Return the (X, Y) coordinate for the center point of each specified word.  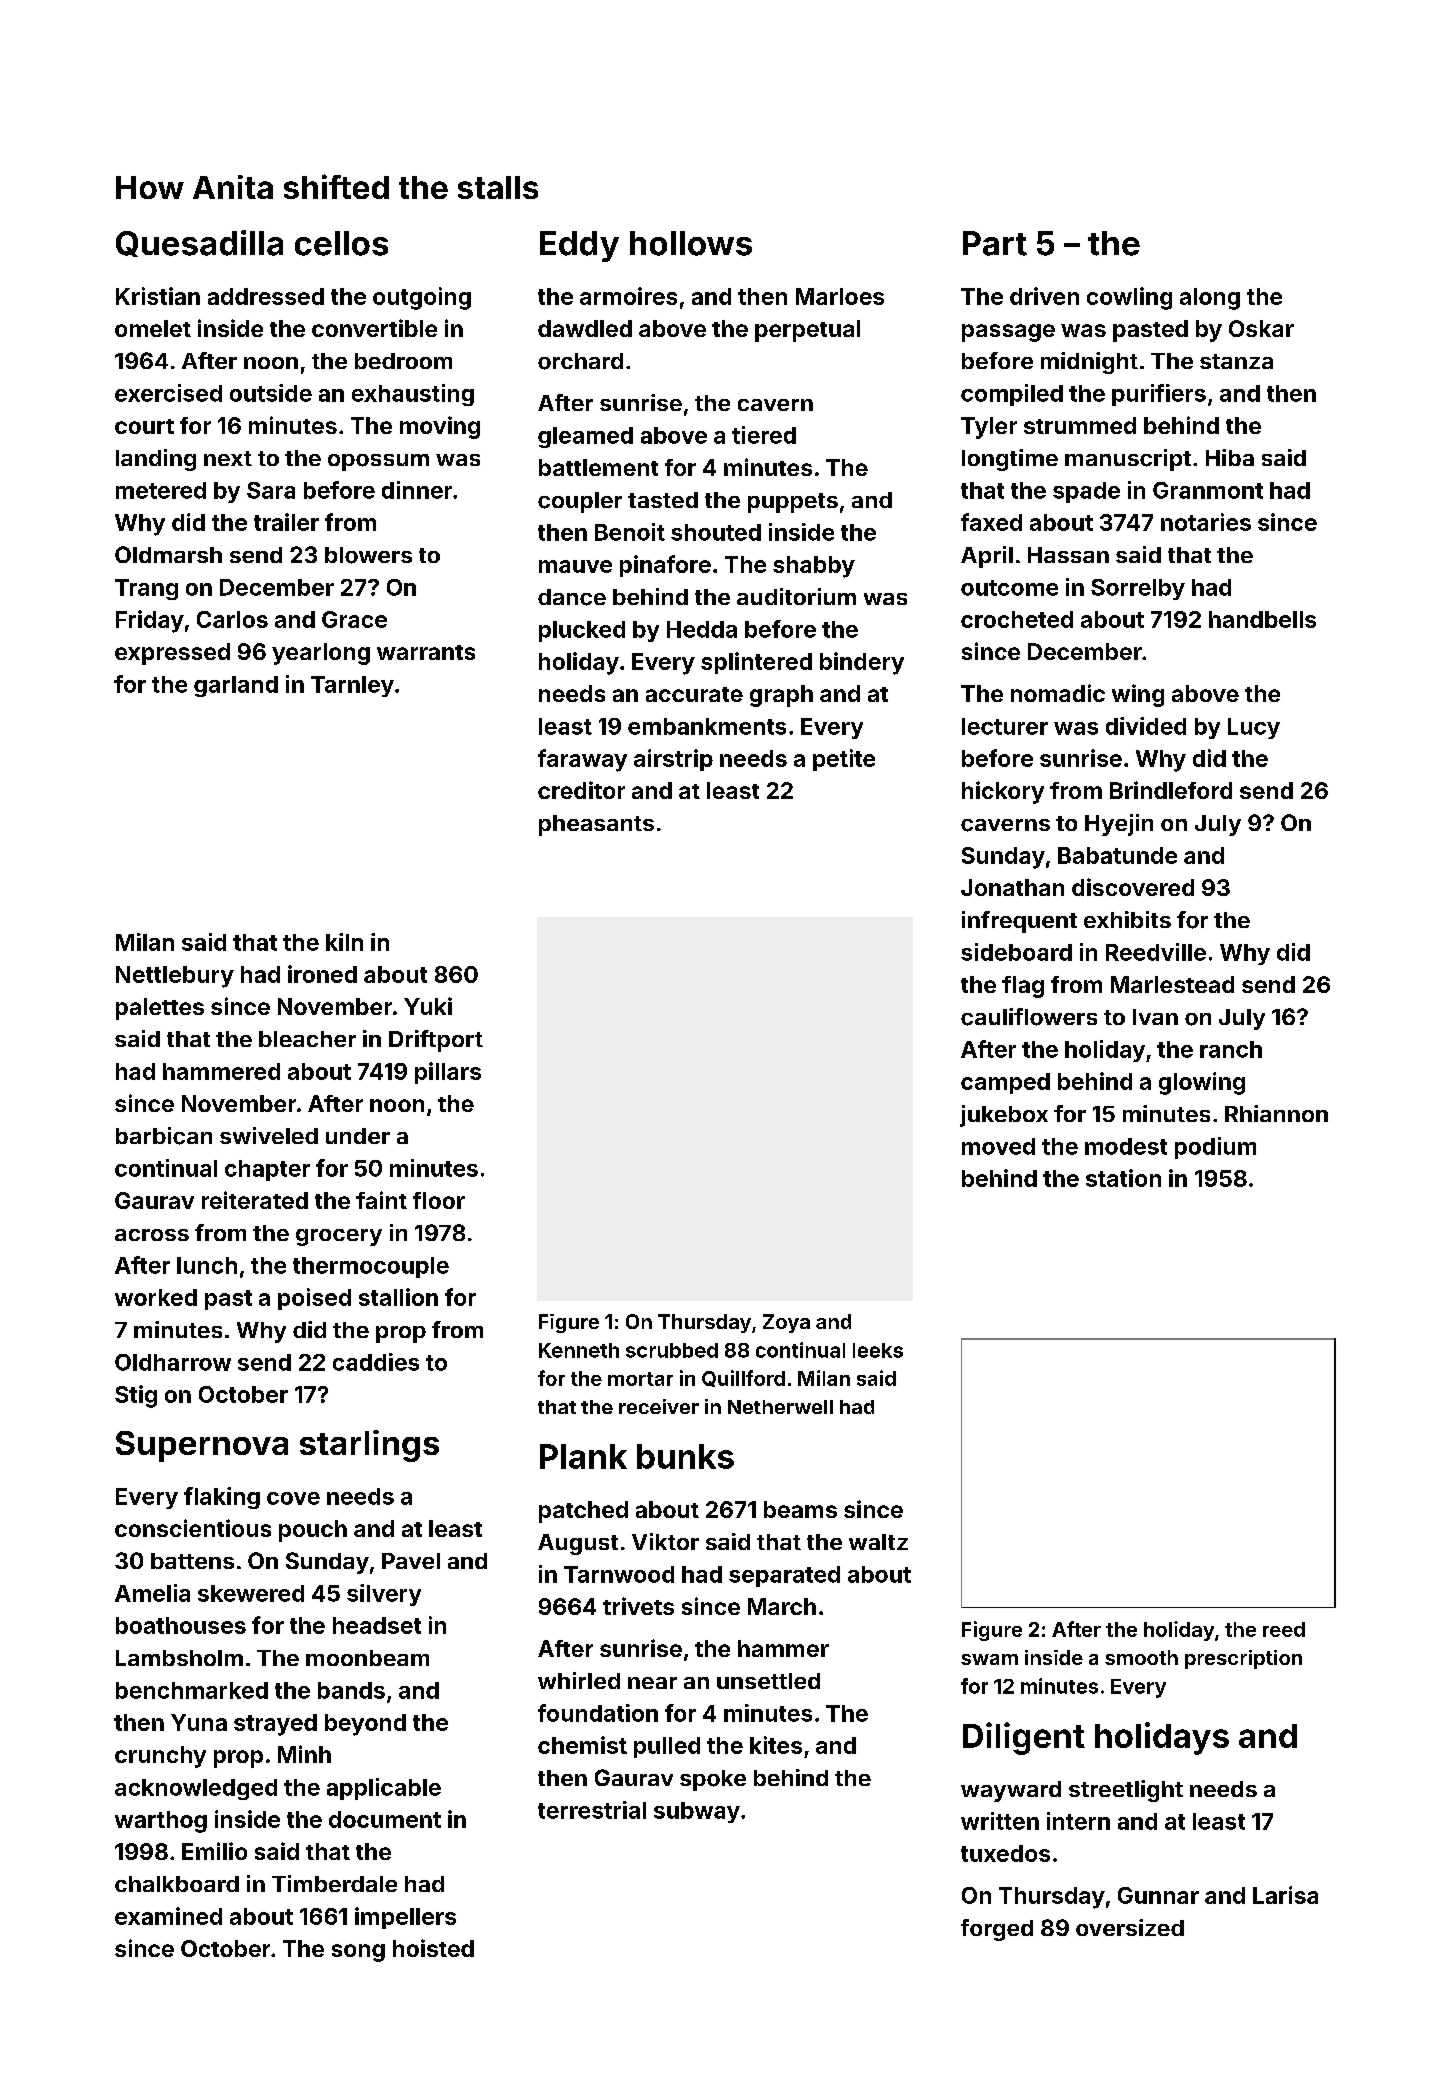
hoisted (433, 1948)
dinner (417, 490)
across (152, 1235)
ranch (1231, 1049)
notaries (1206, 522)
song (358, 1953)
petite (844, 760)
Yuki (428, 1006)
